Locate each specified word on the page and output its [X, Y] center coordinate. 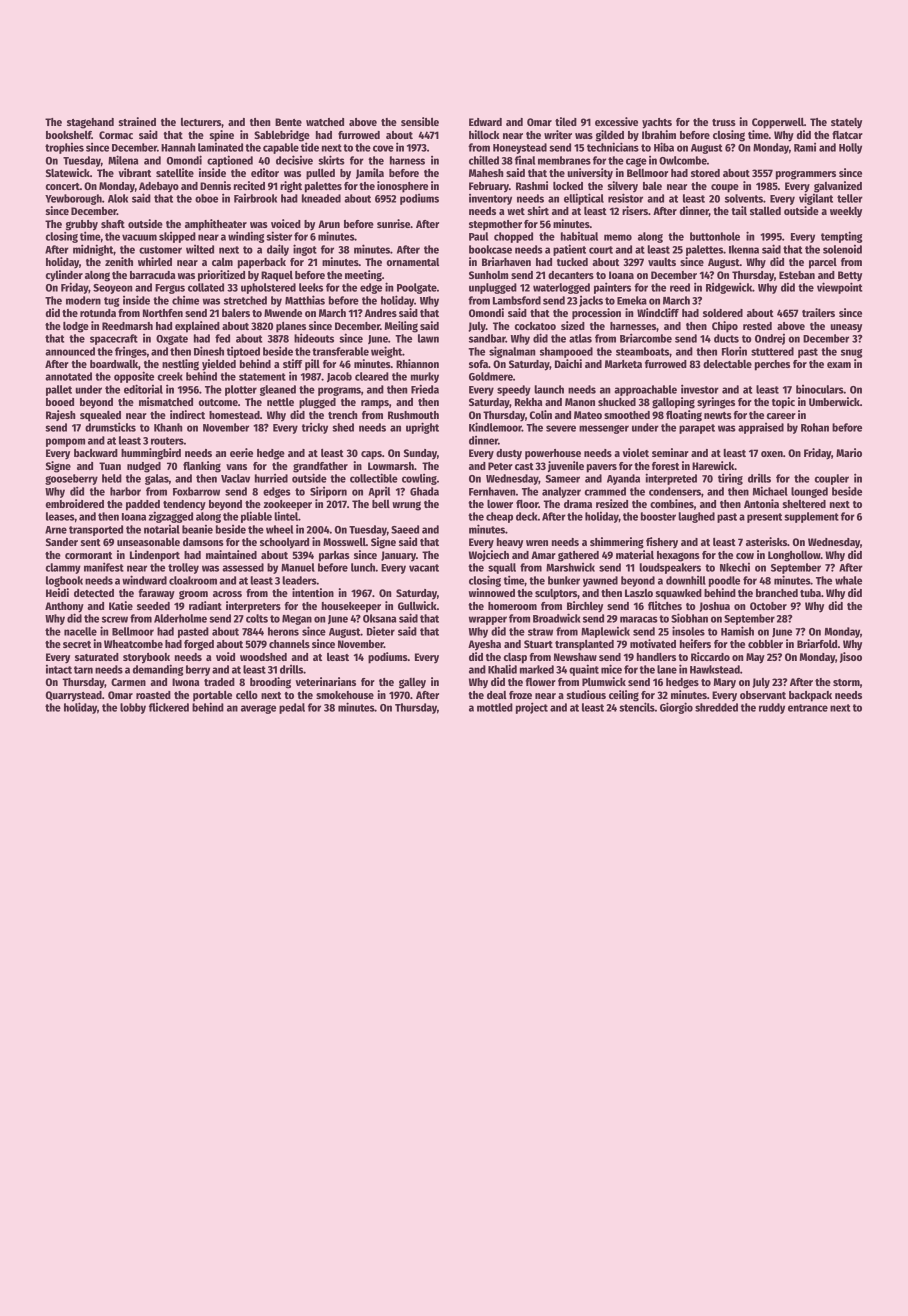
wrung [406, 506]
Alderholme [180, 618]
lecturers [201, 122]
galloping [673, 403]
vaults [662, 262]
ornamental [412, 262]
